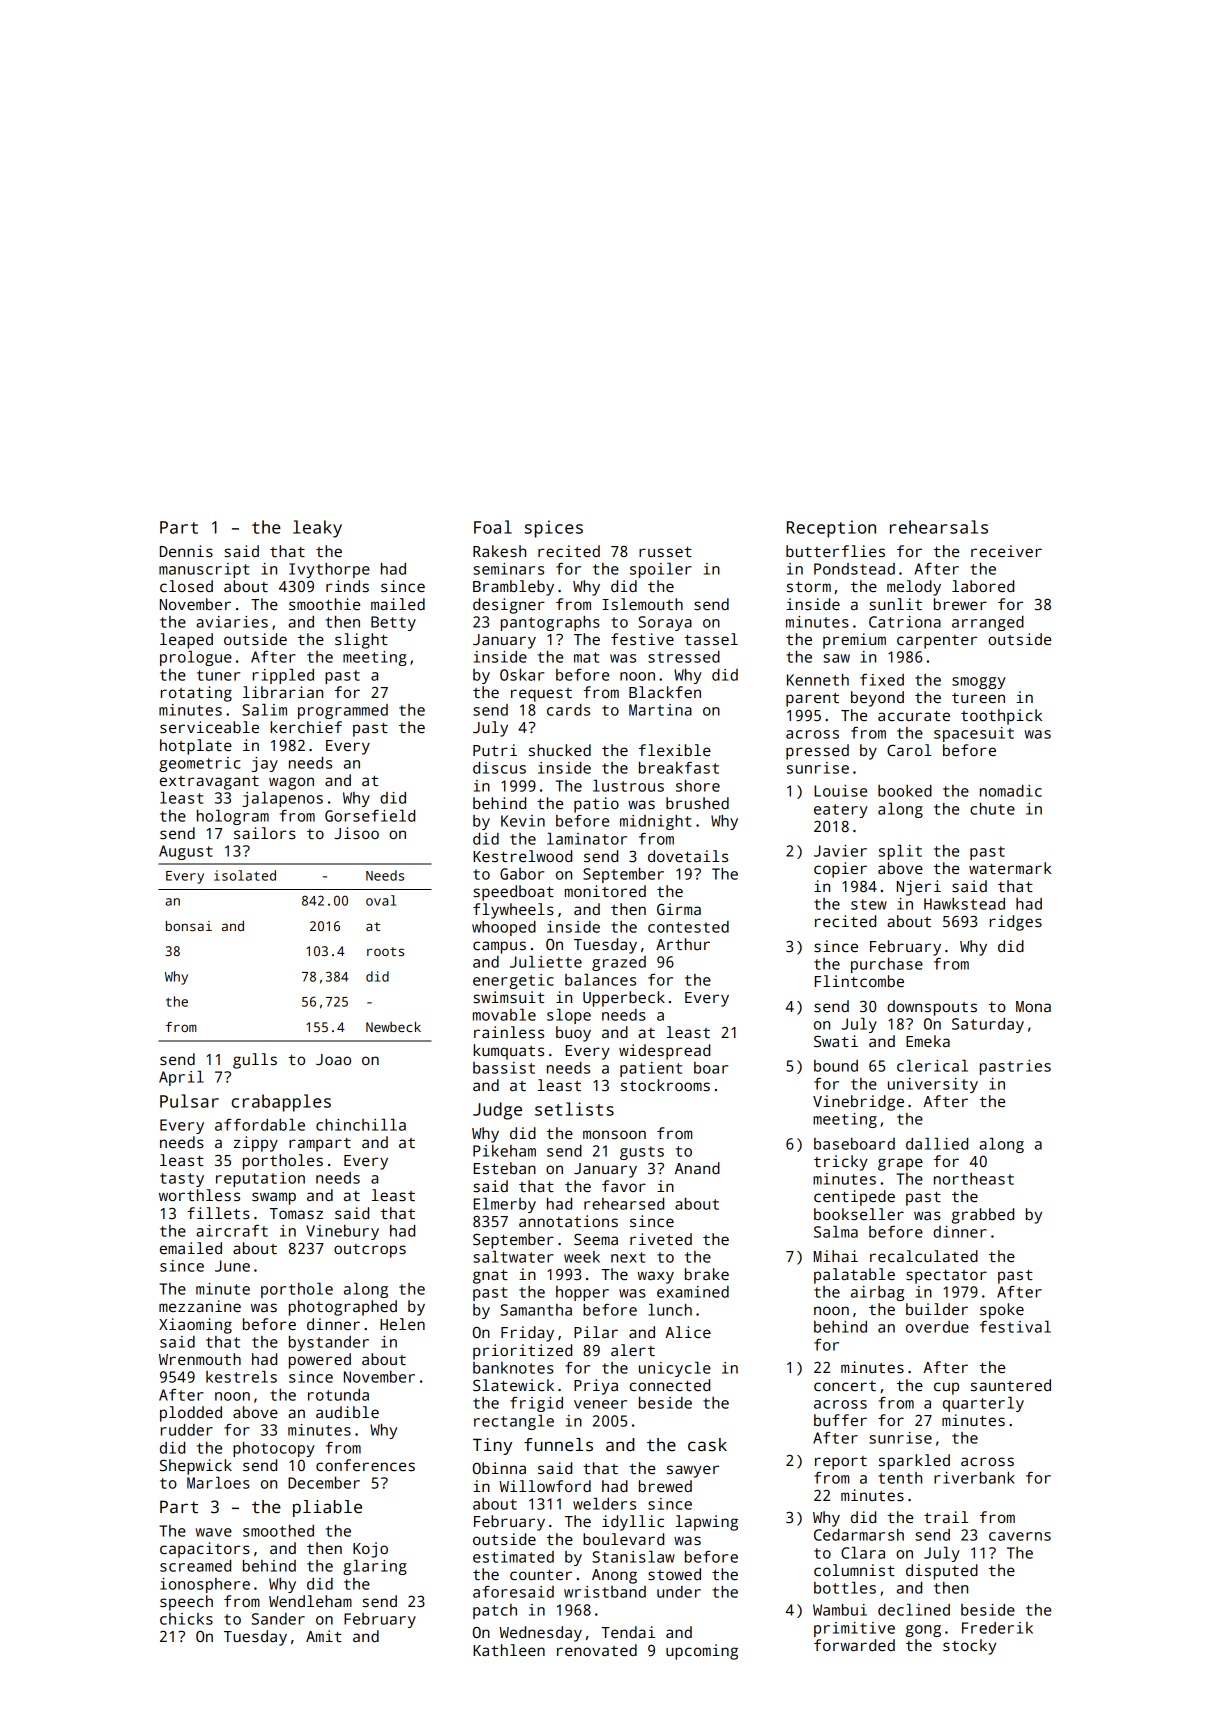 The image size is (1217, 1721). Describe the element at coordinates (974, 734) in the image. I see `spacesuit` at that location.
